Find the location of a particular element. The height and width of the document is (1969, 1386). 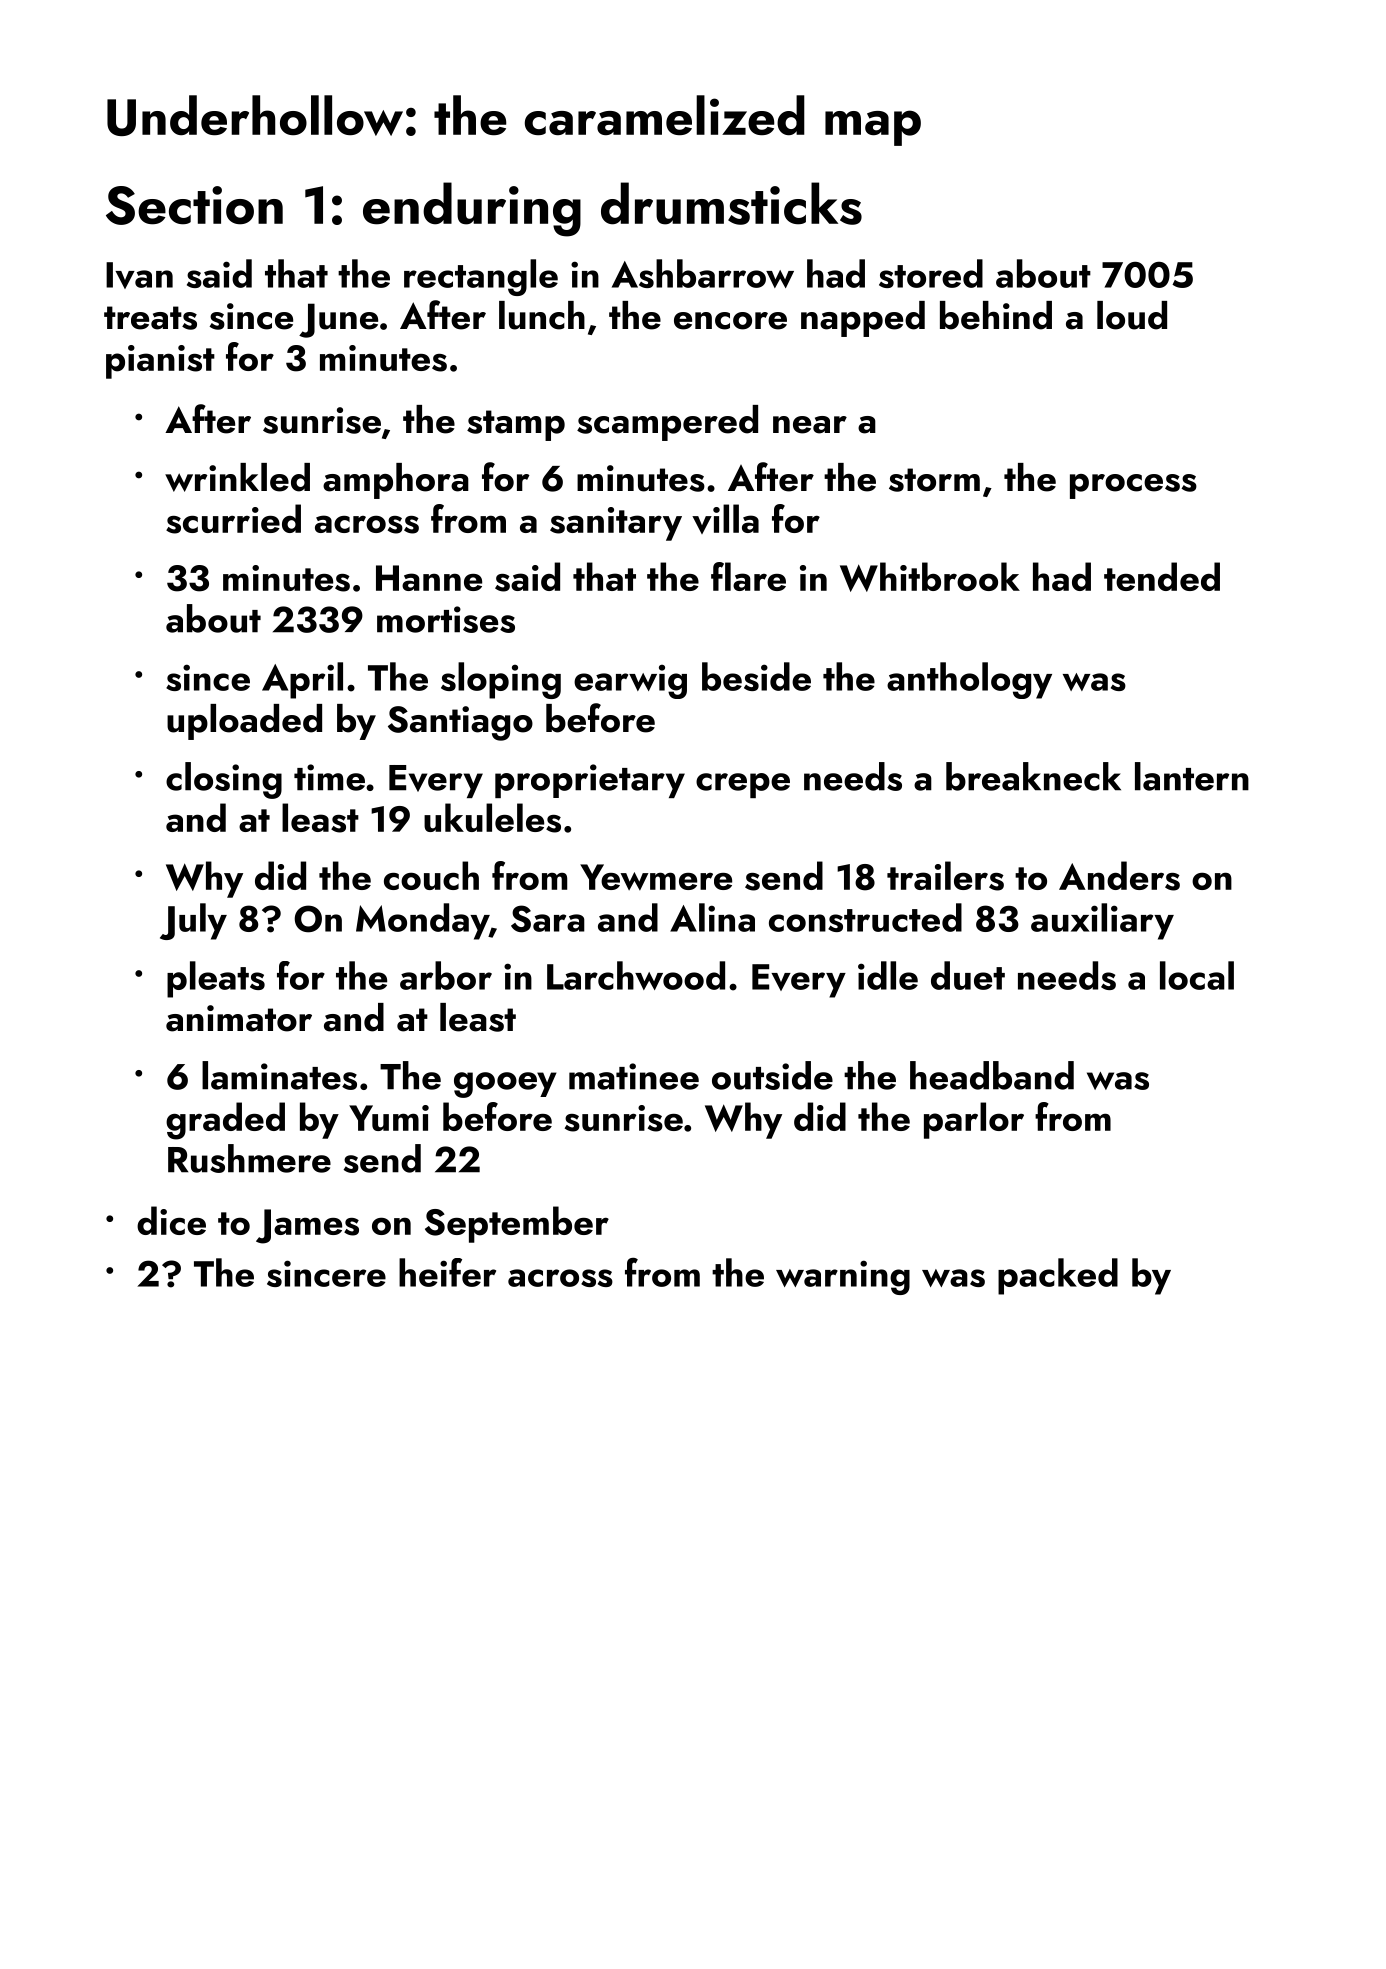

local is located at coordinates (1197, 975).
